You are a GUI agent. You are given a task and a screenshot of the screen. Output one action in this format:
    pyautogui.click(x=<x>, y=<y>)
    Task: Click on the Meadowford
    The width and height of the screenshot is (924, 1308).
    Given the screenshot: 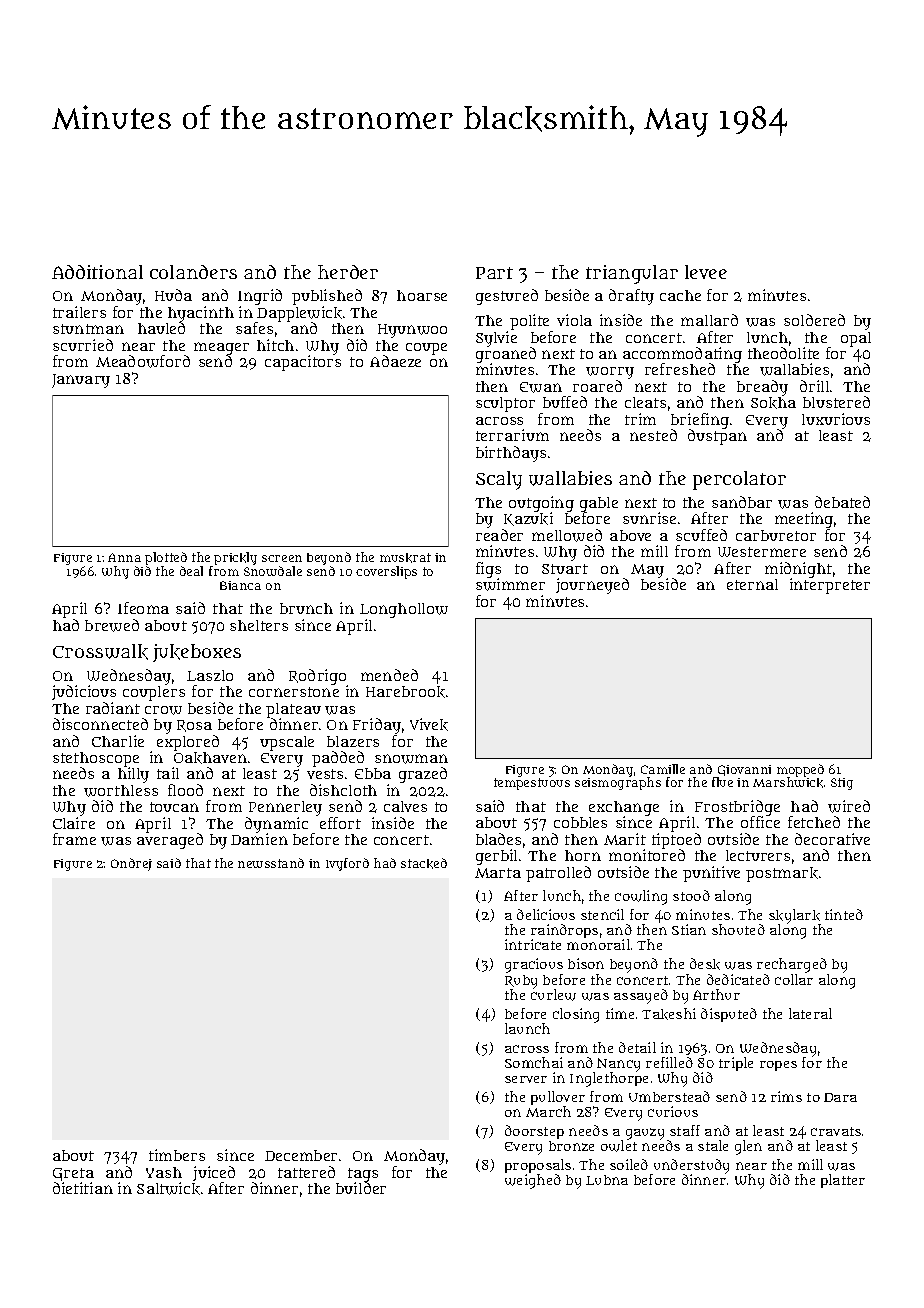 What is the action you would take?
    pyautogui.click(x=143, y=361)
